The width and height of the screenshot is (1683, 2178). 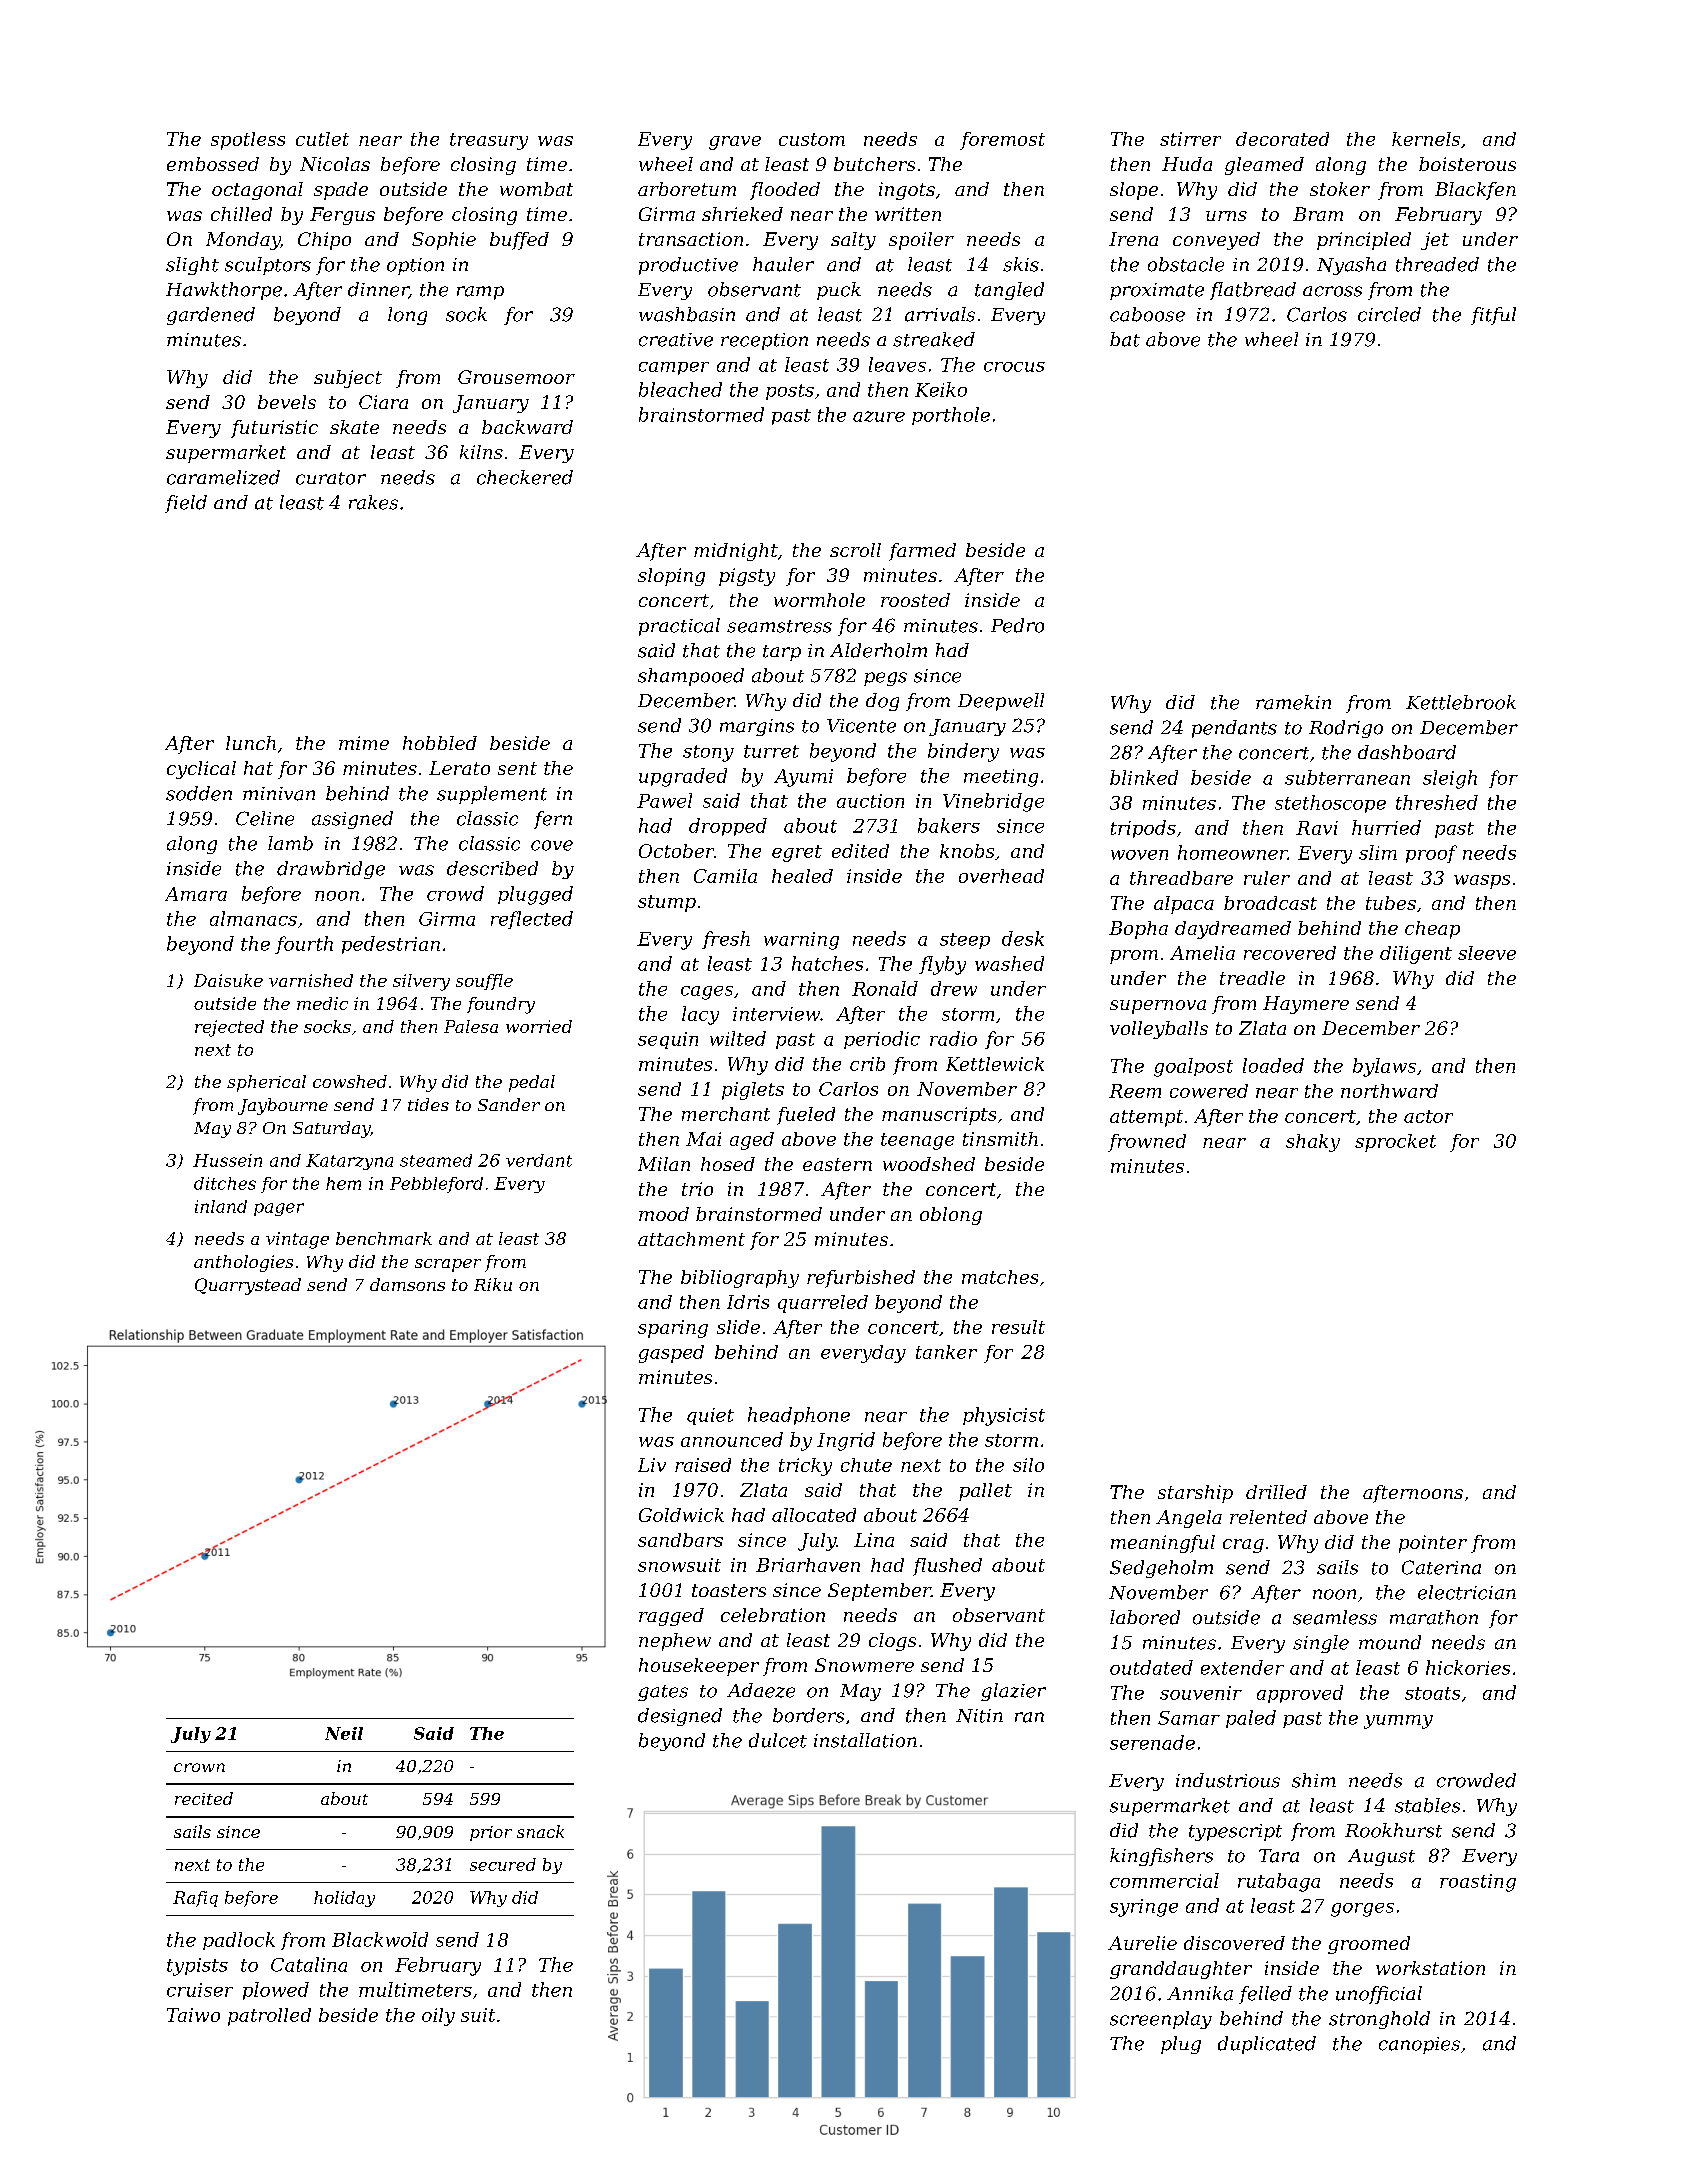 I want to click on Quarrystead, so click(x=248, y=1286).
